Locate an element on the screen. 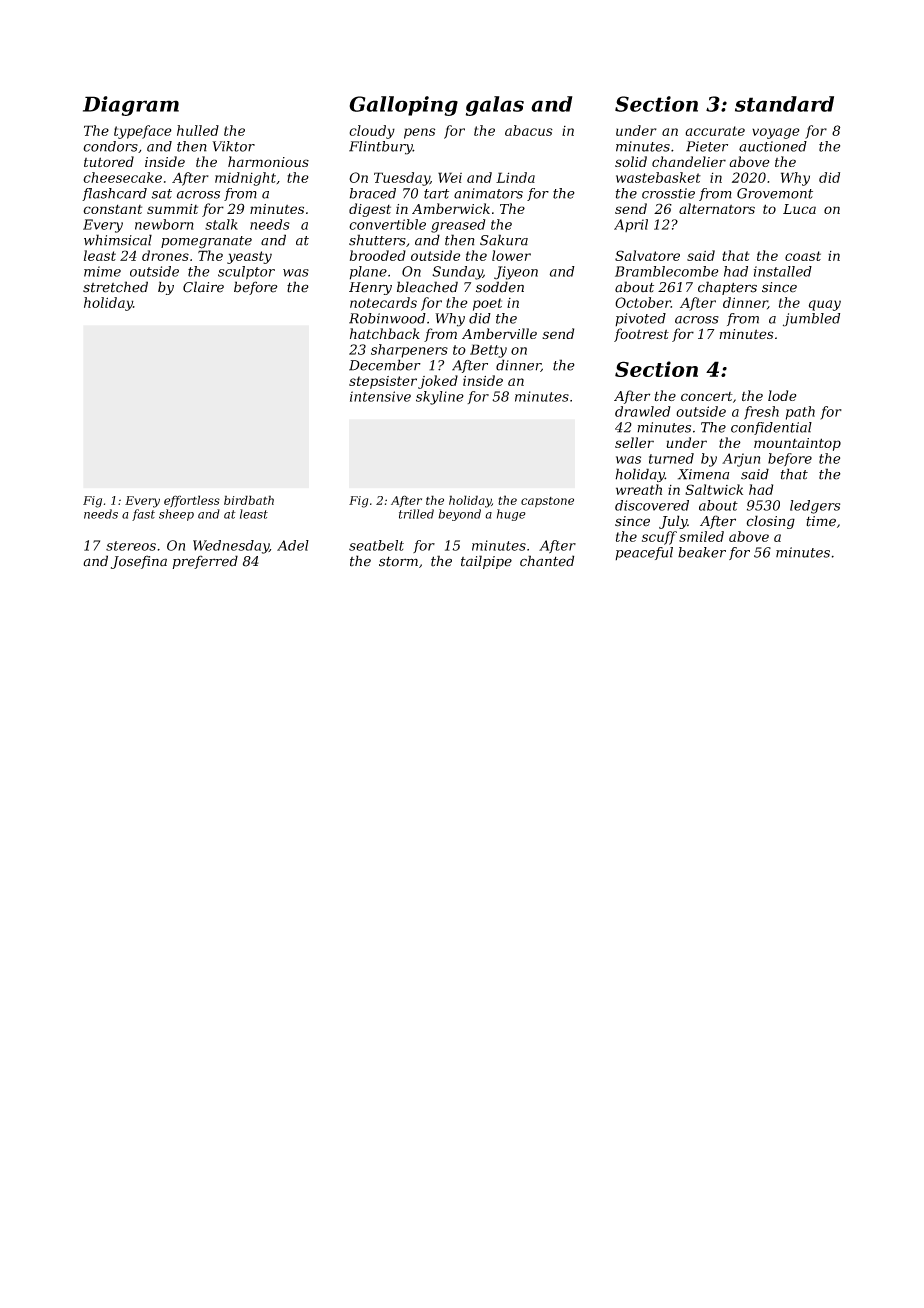  capstone is located at coordinates (547, 502).
